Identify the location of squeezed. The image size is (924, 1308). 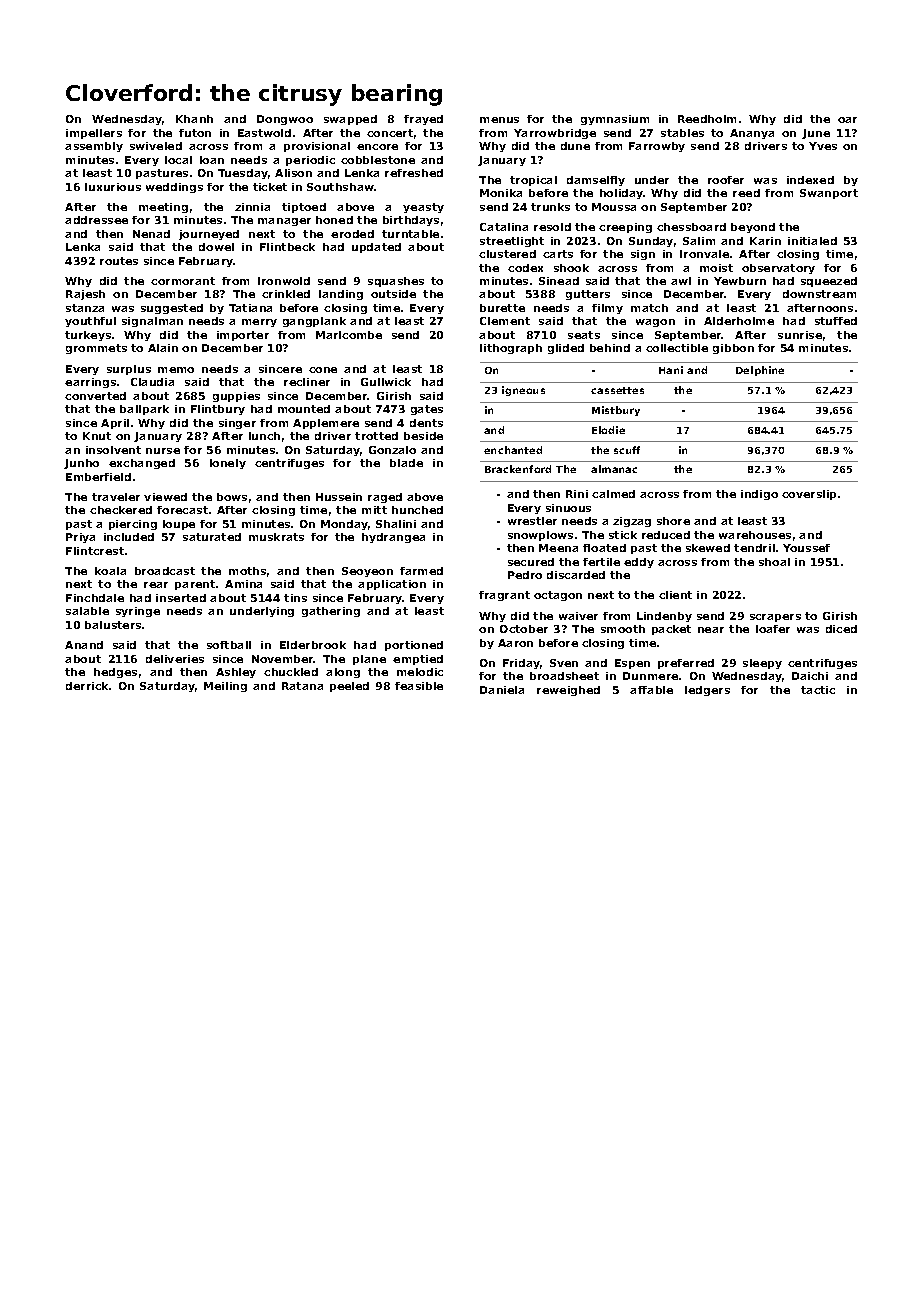
(829, 282).
